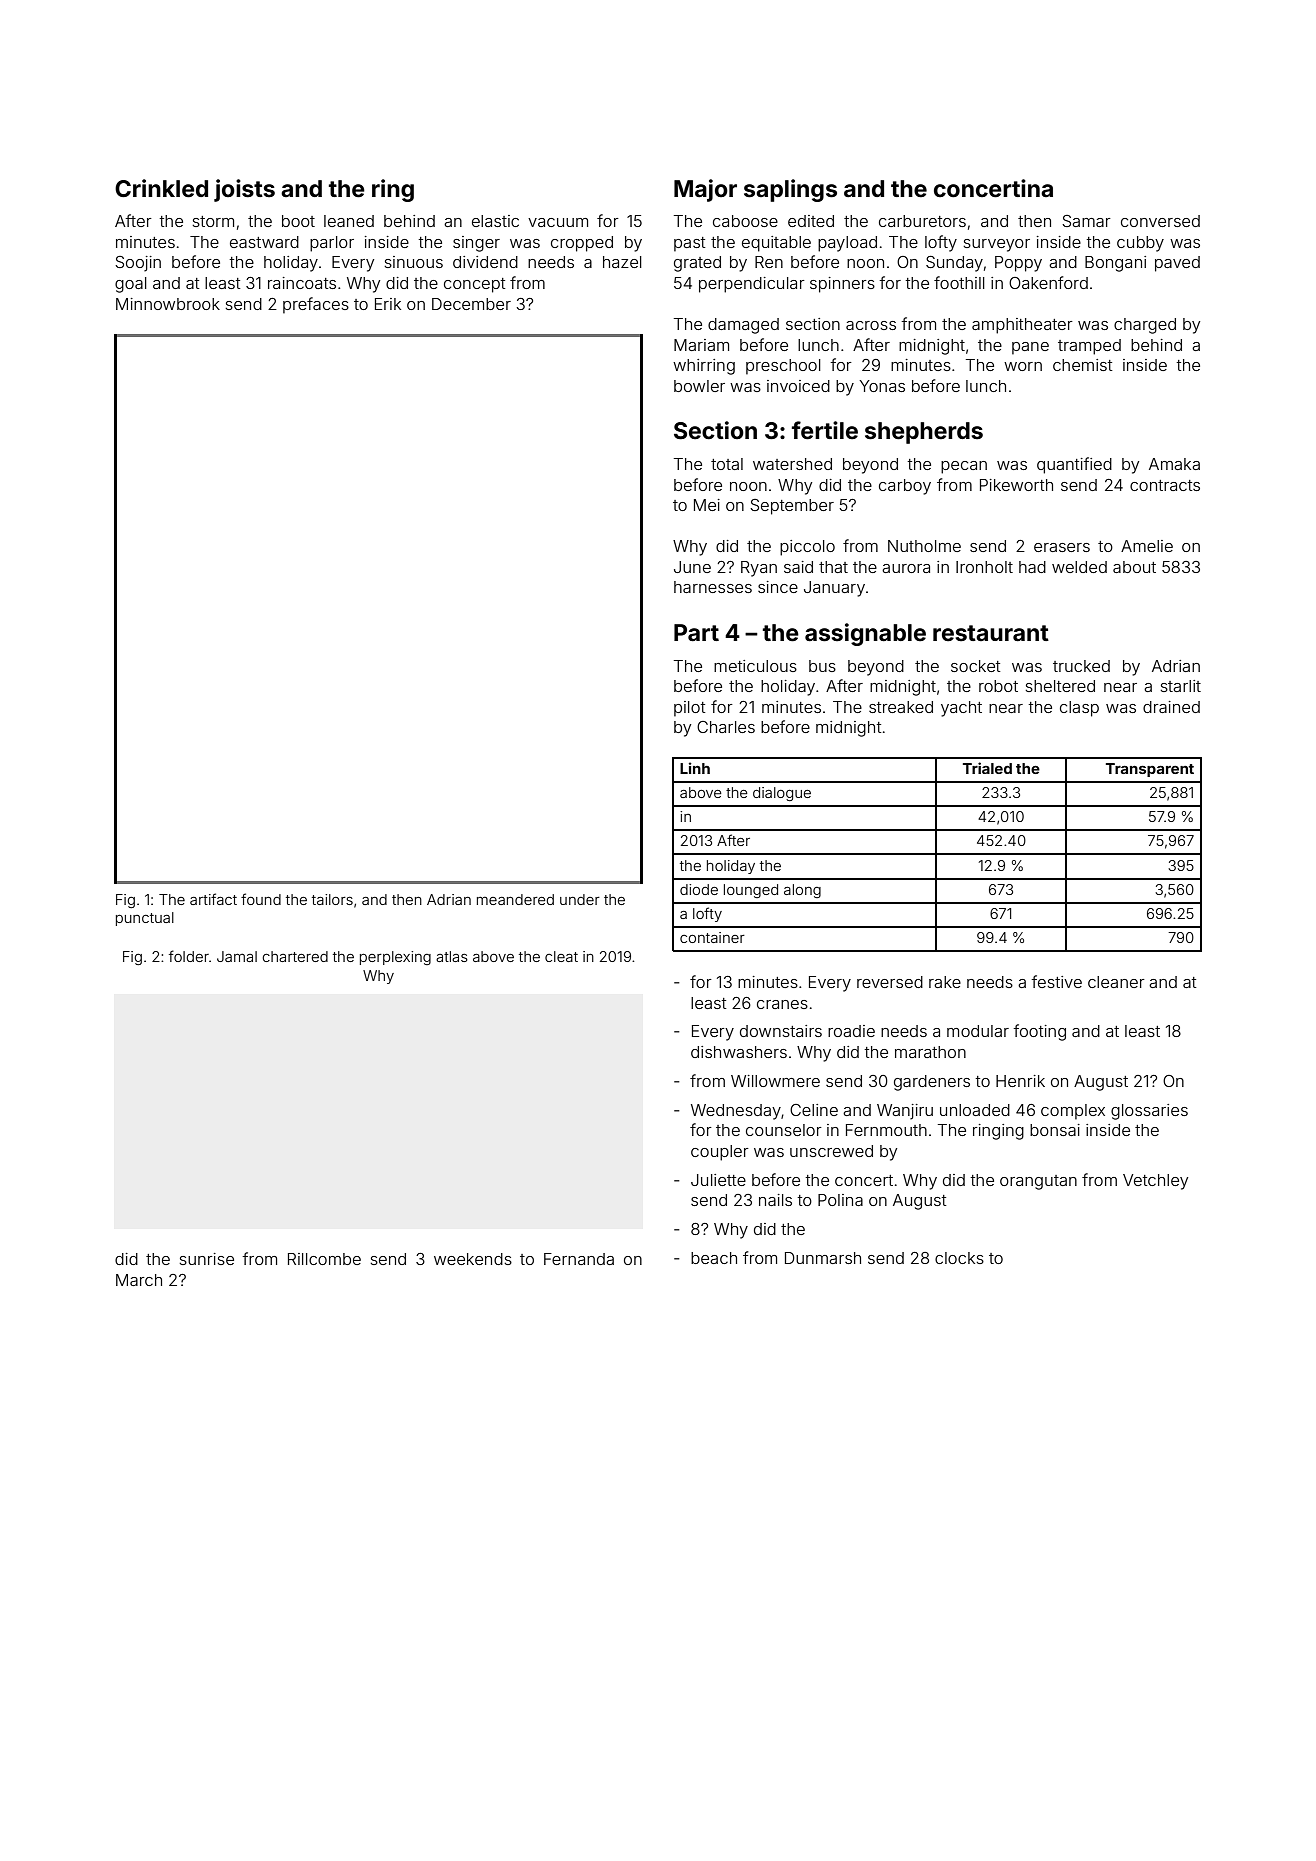  What do you see at coordinates (790, 190) in the image?
I see `saplings` at bounding box center [790, 190].
